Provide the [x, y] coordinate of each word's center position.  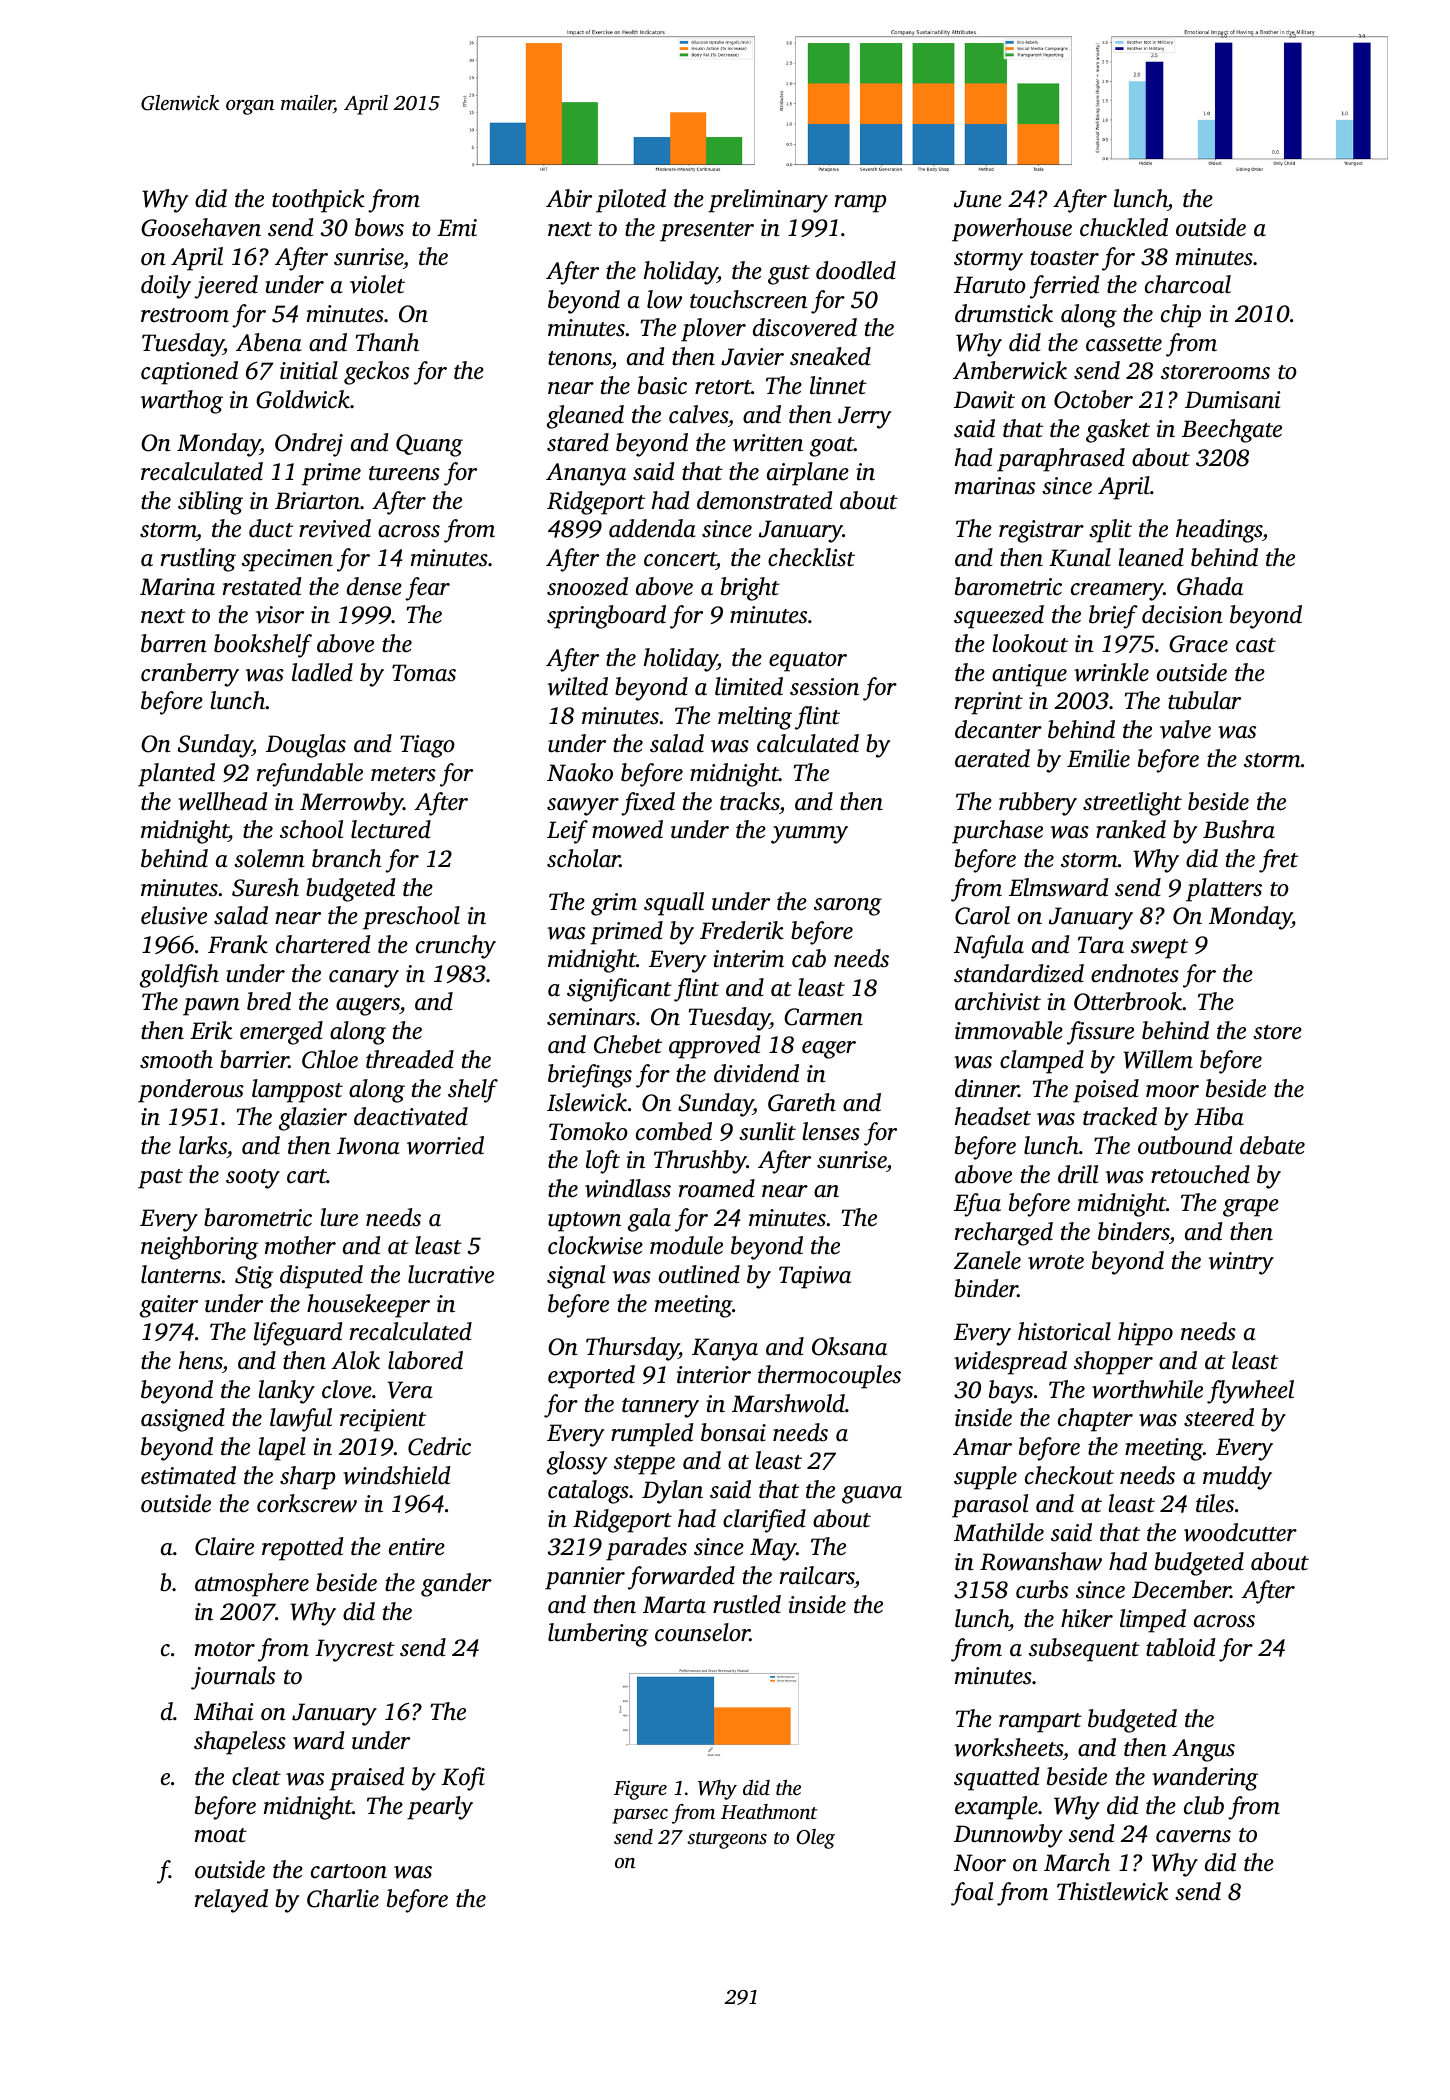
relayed [231, 1901]
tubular [1204, 700]
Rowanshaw [1041, 1561]
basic [662, 385]
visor [280, 615]
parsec [640, 1816]
